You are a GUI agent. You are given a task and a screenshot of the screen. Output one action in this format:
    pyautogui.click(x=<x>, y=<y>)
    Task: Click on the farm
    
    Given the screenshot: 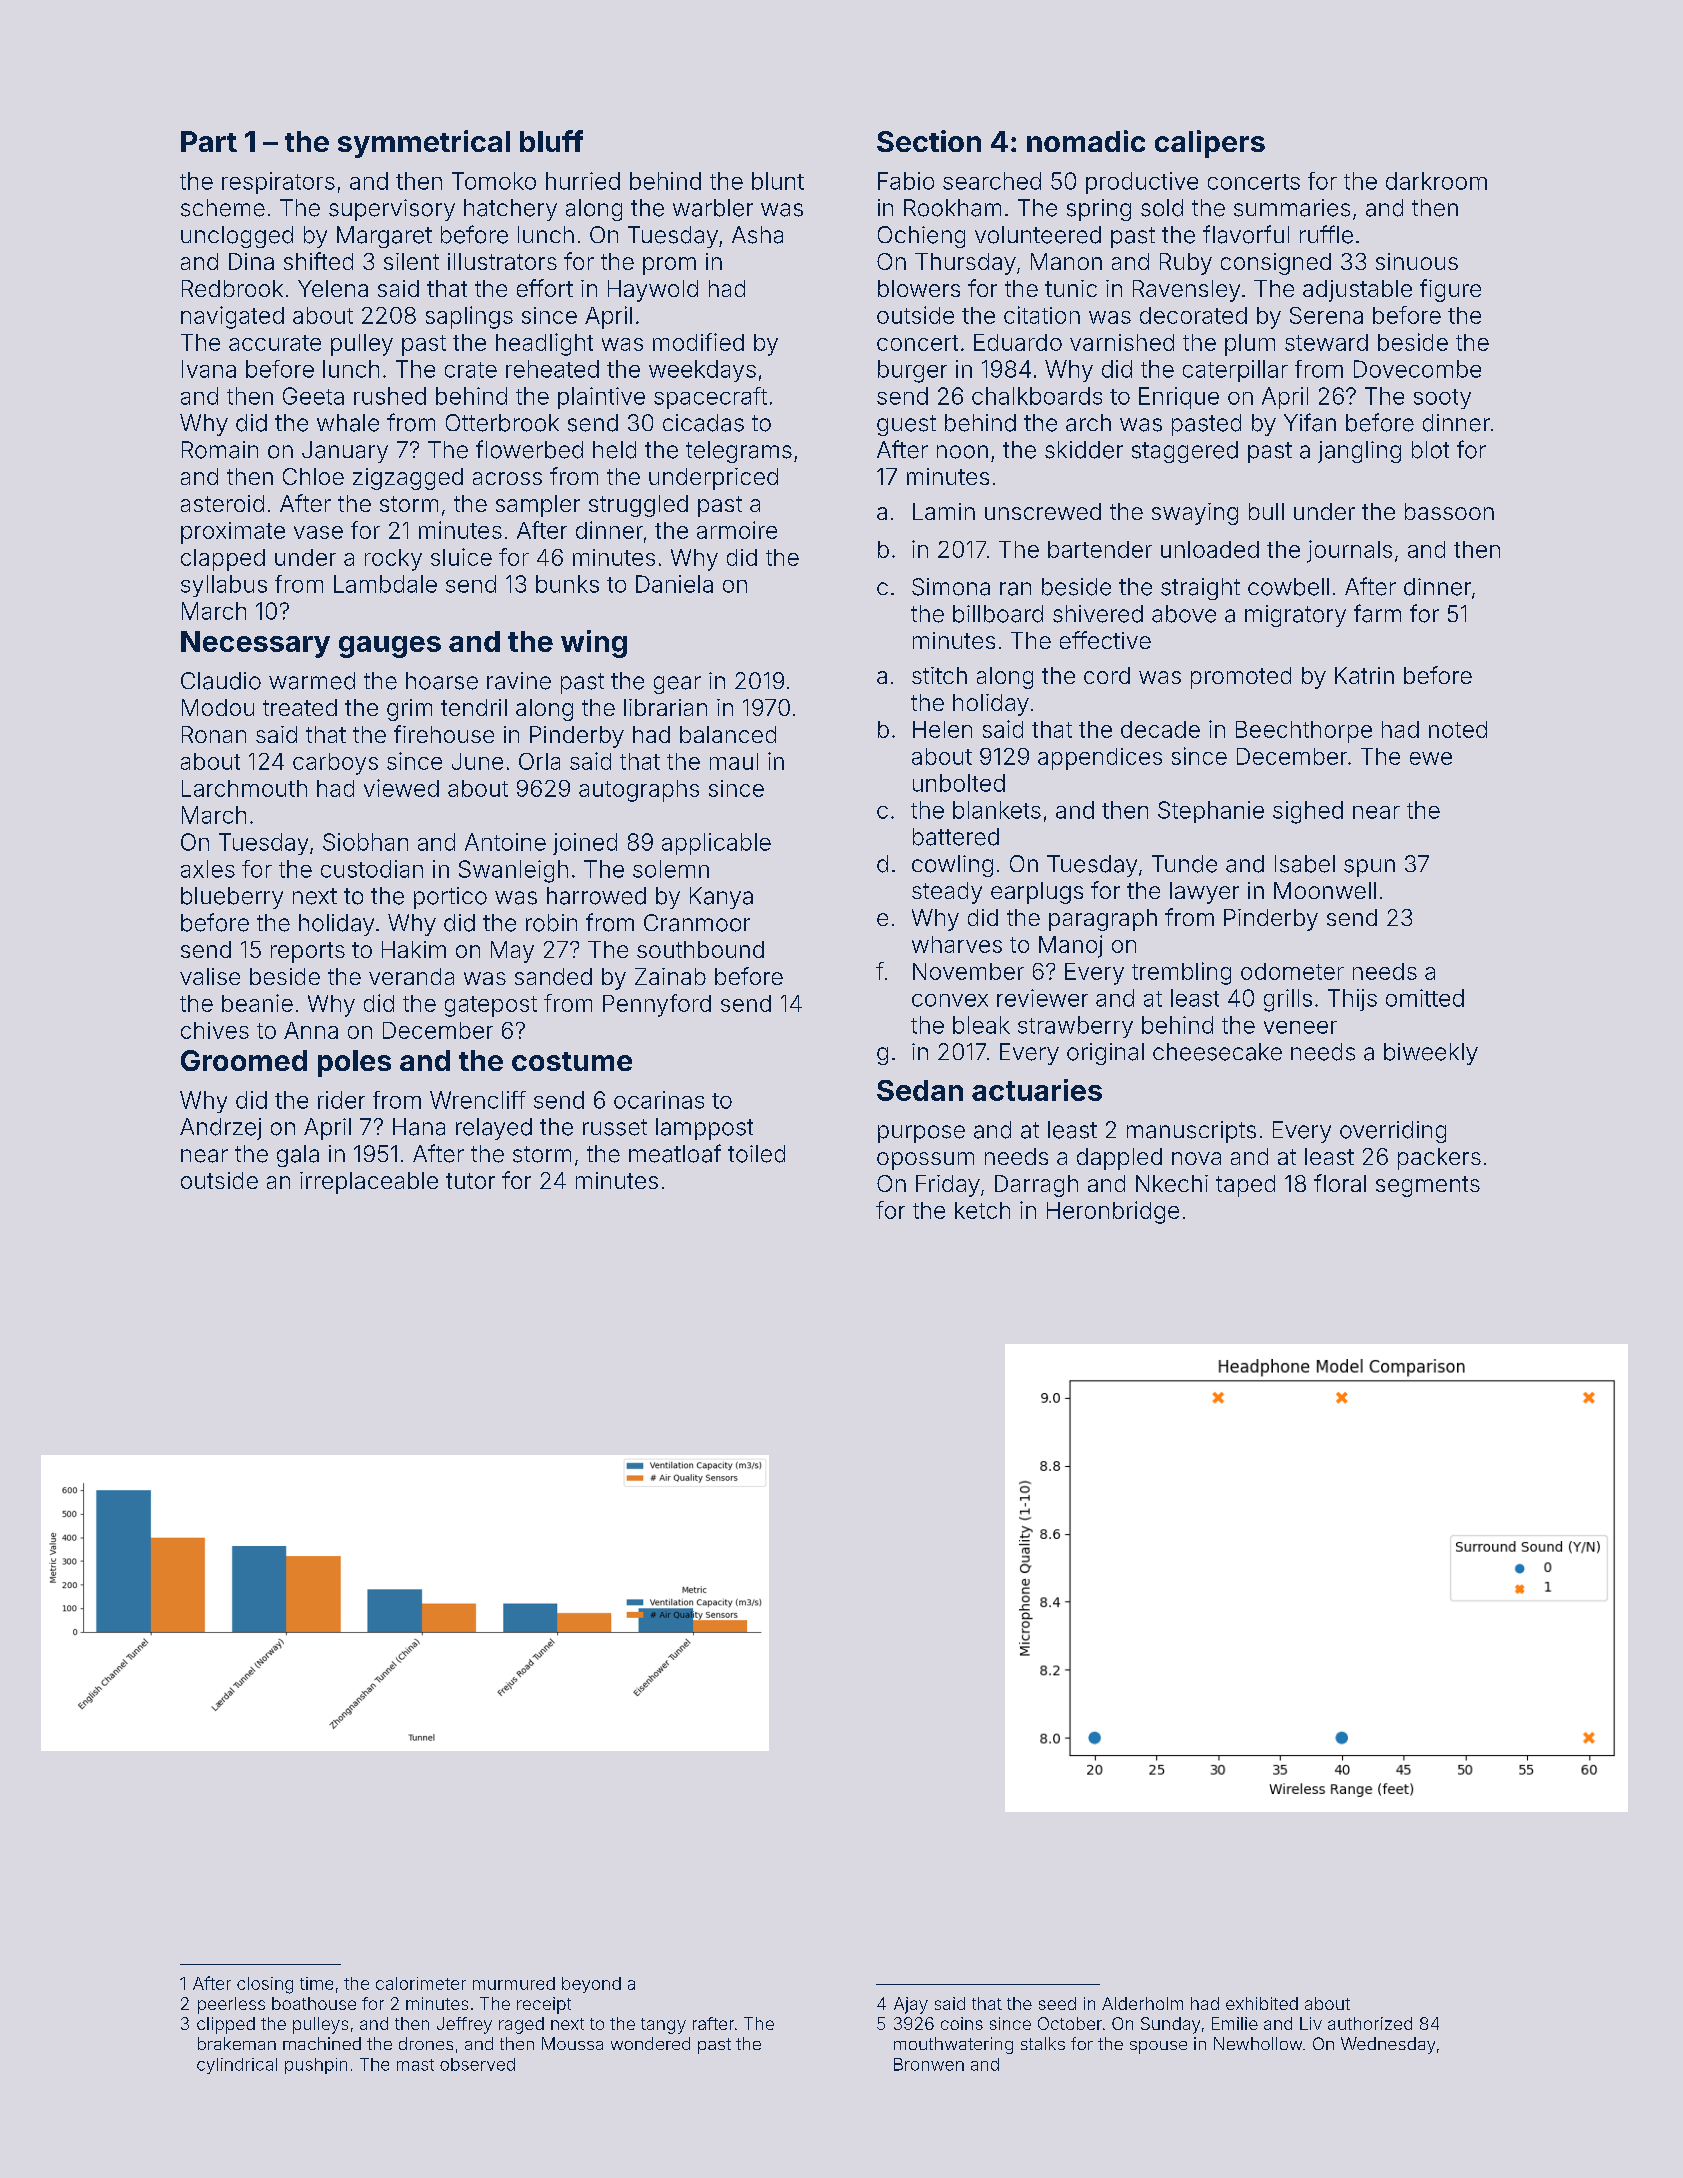 What is the action you would take?
    pyautogui.click(x=1377, y=613)
